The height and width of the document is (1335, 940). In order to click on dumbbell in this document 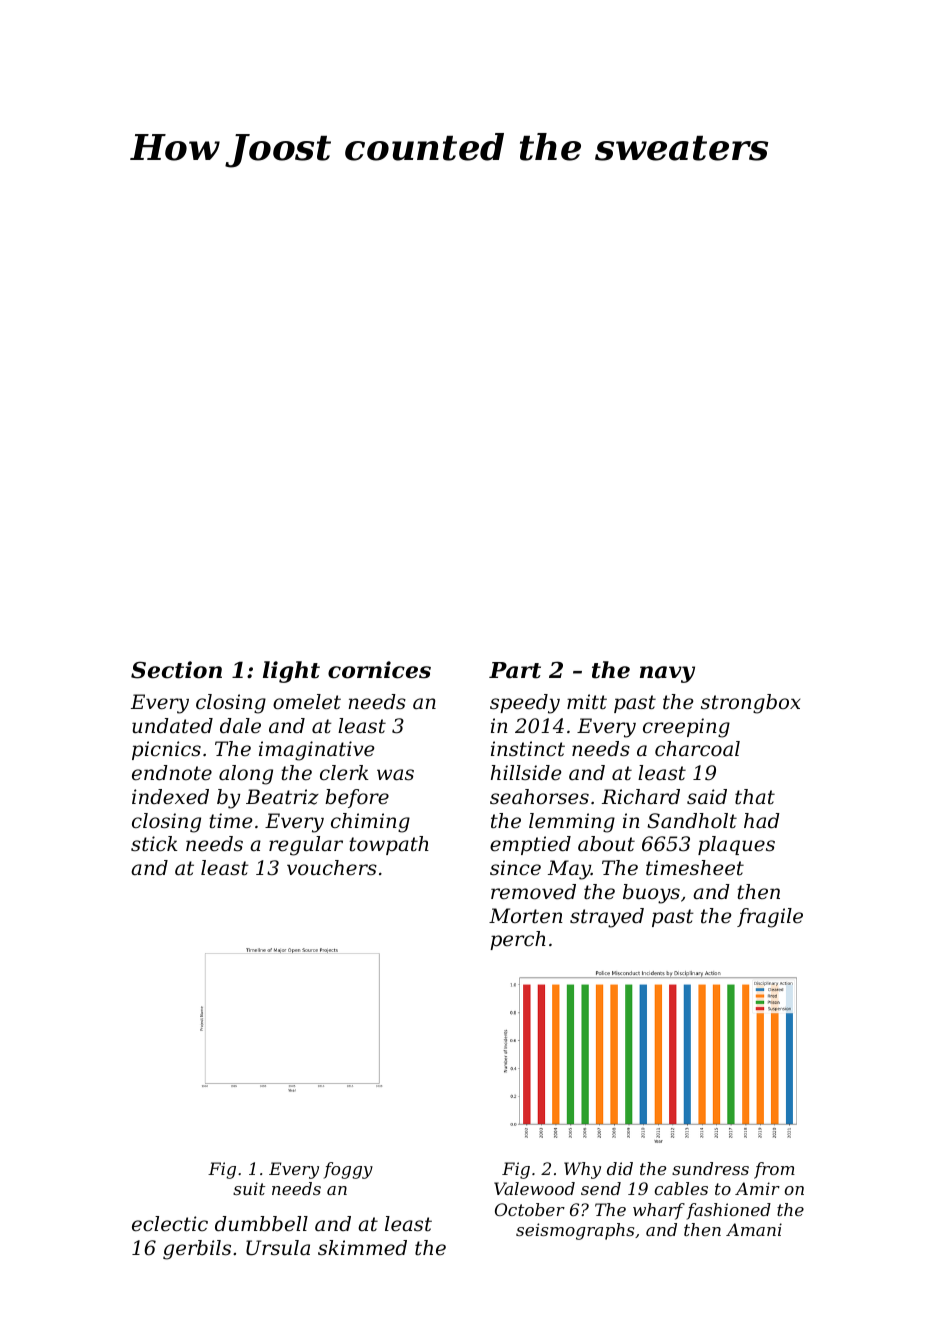, I will do `click(261, 1224)`.
